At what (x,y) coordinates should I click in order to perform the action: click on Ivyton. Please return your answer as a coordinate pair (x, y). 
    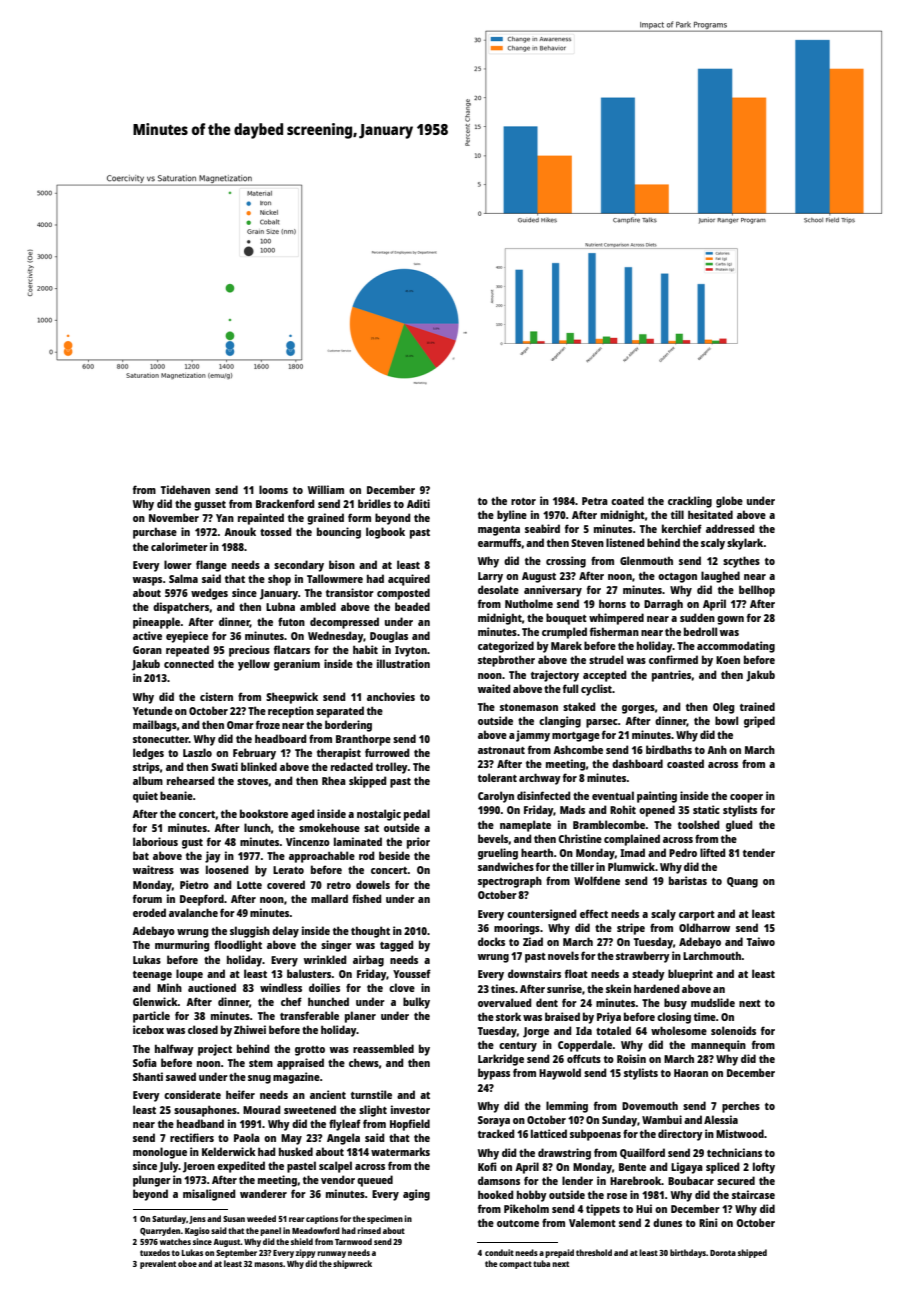
    Looking at the image, I should click on (411, 651).
